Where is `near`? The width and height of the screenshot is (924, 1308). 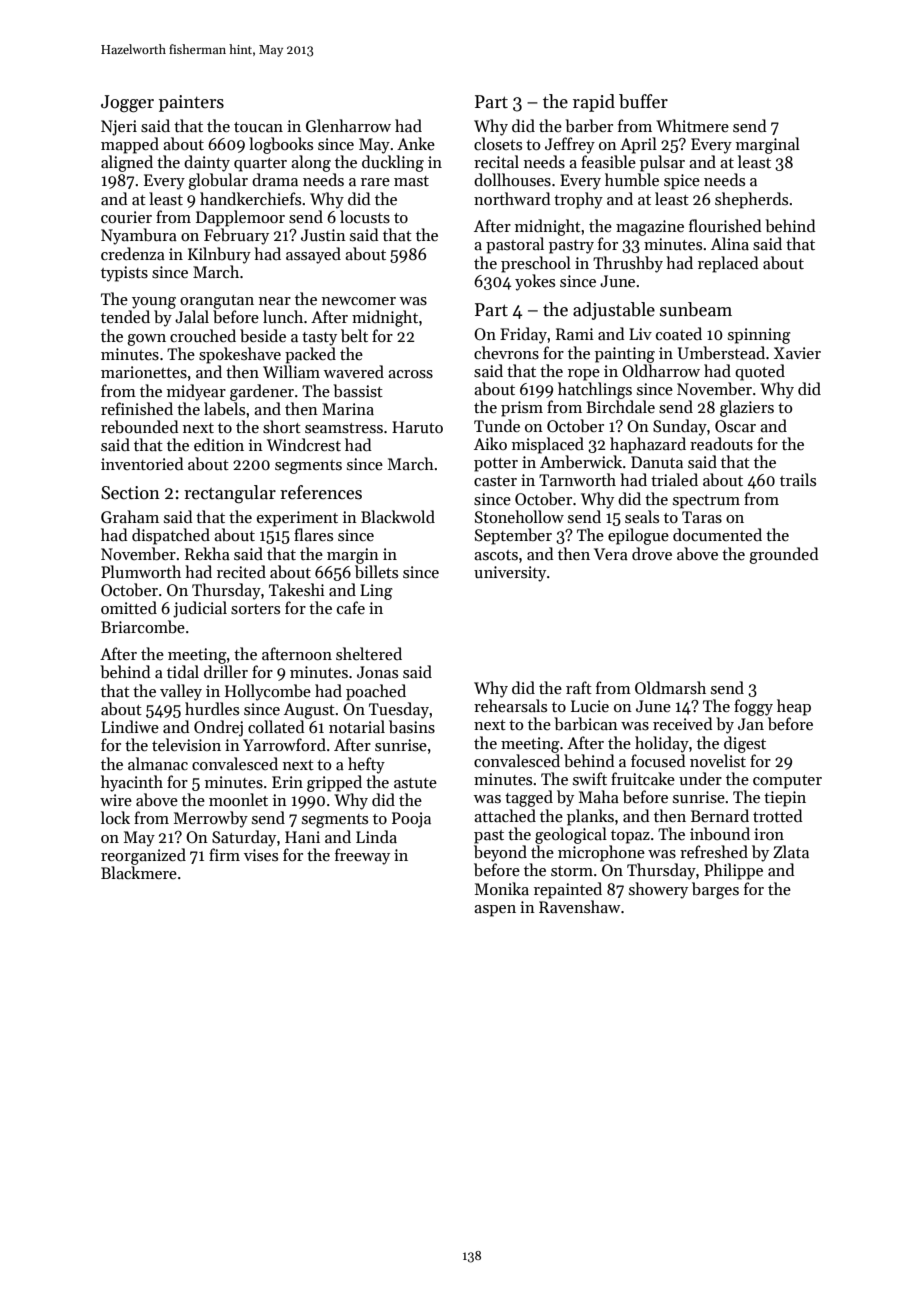 near is located at coordinates (275, 301).
